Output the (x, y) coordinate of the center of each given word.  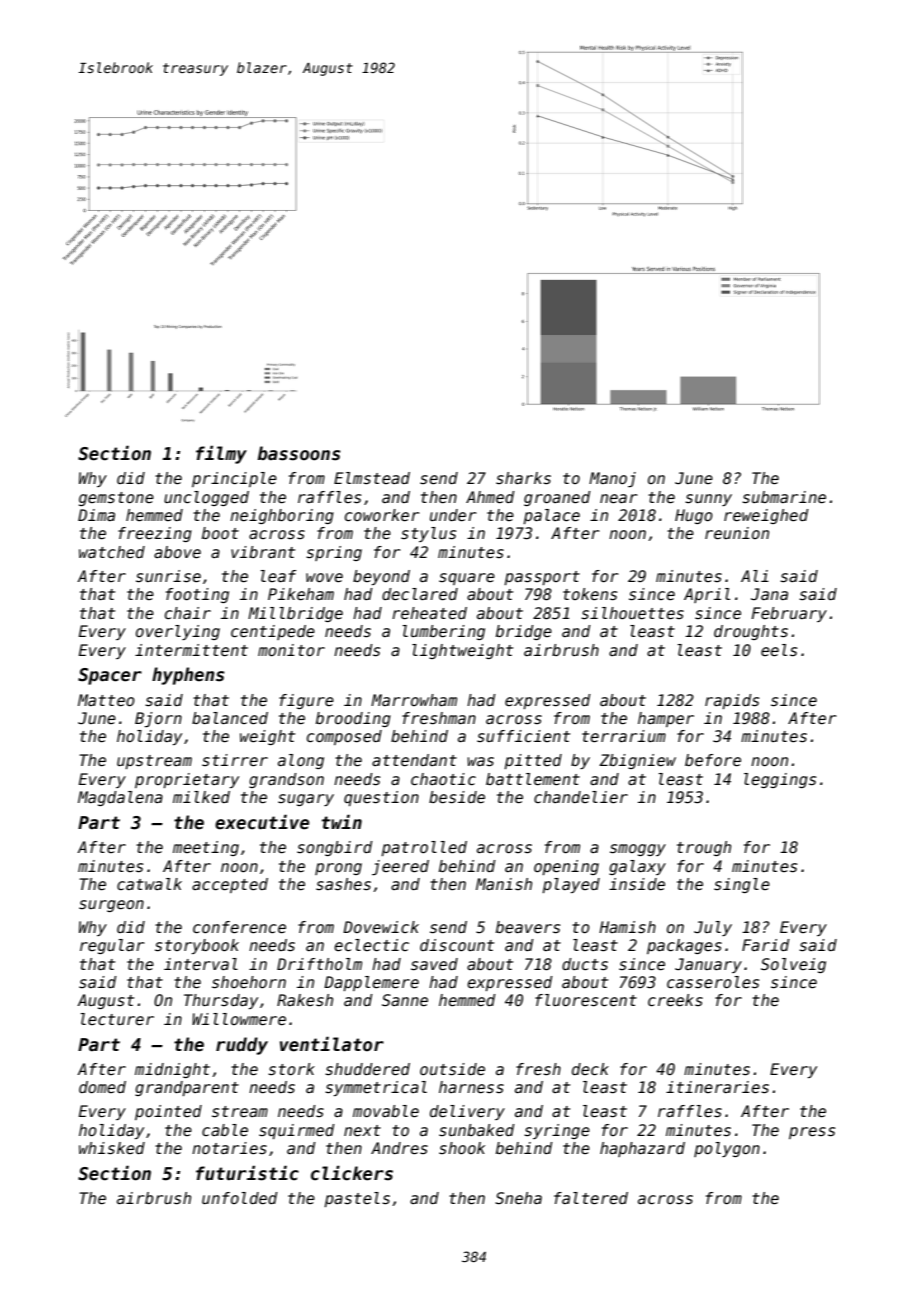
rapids (732, 701)
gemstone (116, 499)
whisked (112, 1148)
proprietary (187, 780)
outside (452, 1069)
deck (590, 1069)
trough (704, 848)
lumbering (444, 632)
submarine (784, 497)
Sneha (518, 1198)
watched (112, 552)
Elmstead (372, 478)
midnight (172, 1070)
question (381, 798)
